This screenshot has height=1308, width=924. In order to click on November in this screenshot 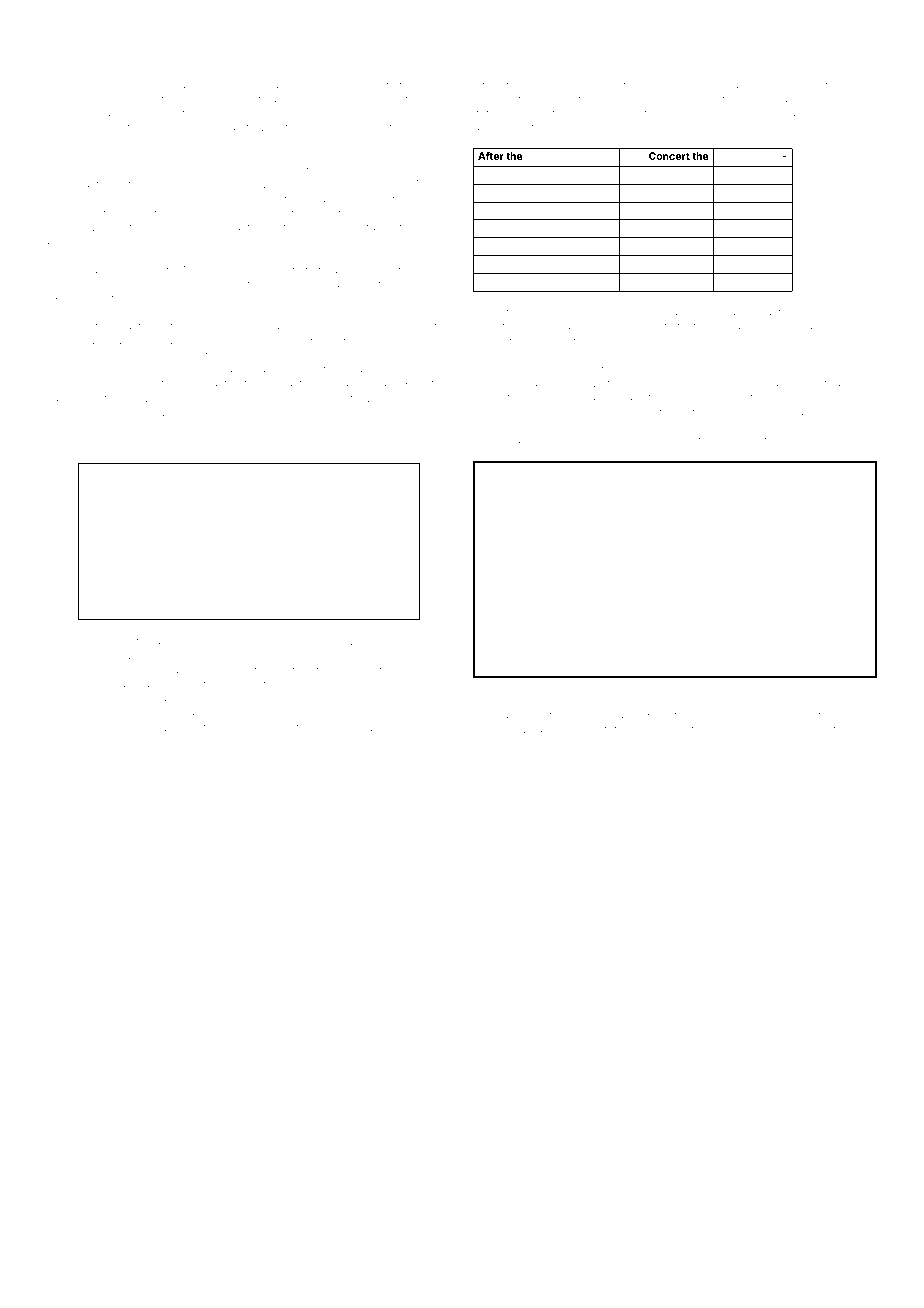, I will do `click(131, 412)`.
